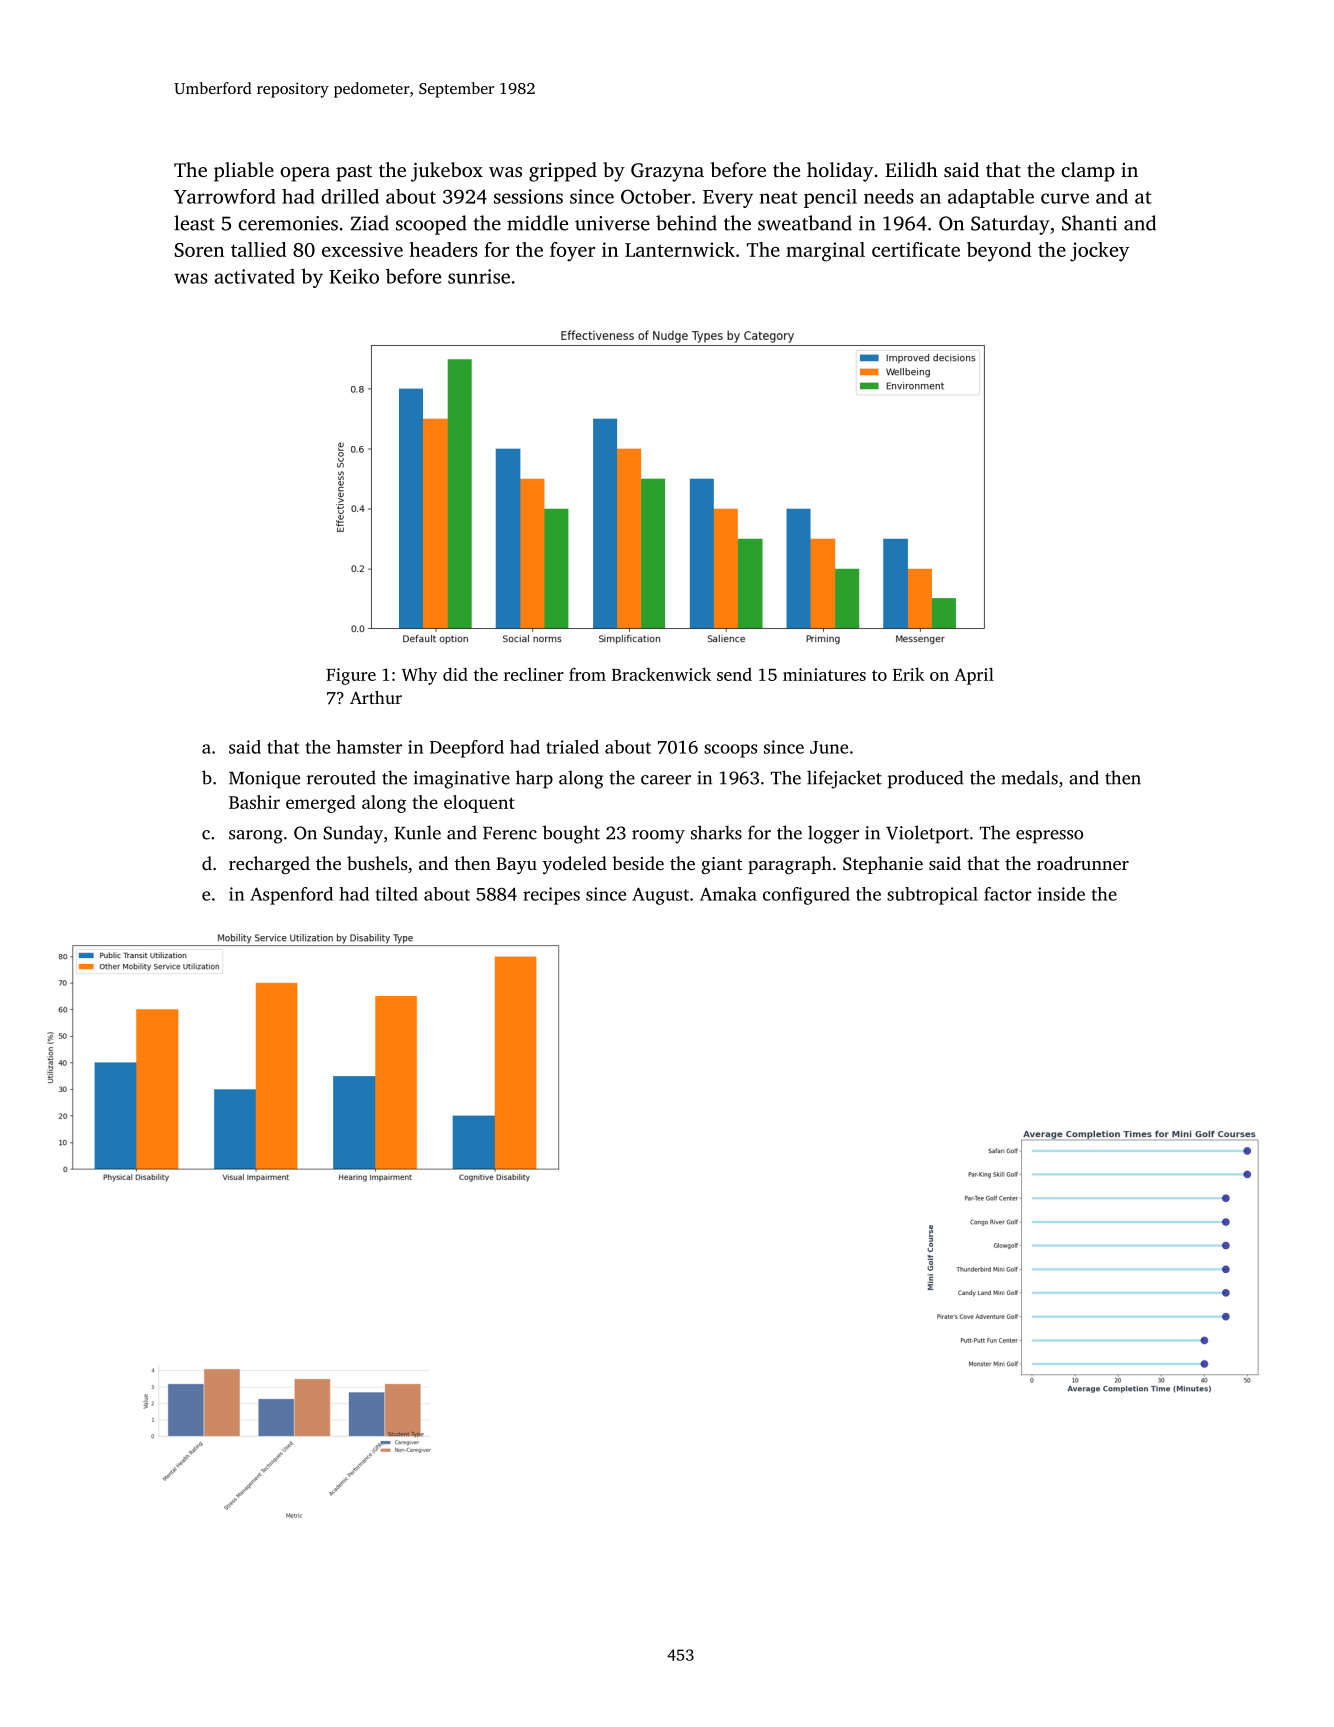 The image size is (1334, 1727). What do you see at coordinates (825, 252) in the screenshot?
I see `marginal` at bounding box center [825, 252].
